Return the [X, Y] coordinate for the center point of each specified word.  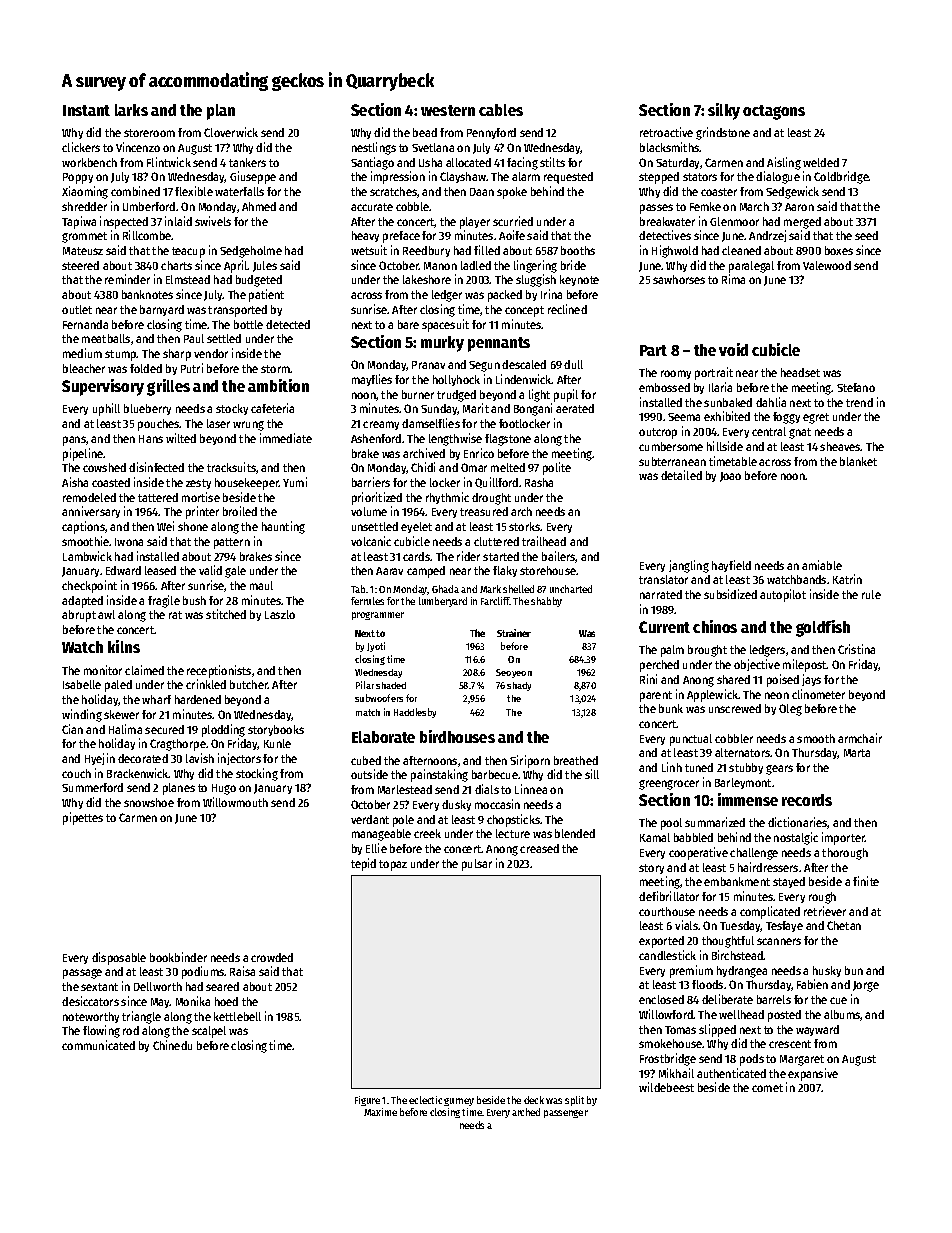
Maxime [380, 1112]
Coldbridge [841, 177]
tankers [247, 162]
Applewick [713, 695]
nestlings [374, 148]
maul [261, 585]
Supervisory [103, 387]
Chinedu [172, 1045]
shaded [391, 685]
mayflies [372, 380]
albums [842, 1015]
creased [539, 848]
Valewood [827, 265]
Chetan [844, 925]
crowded [272, 957]
